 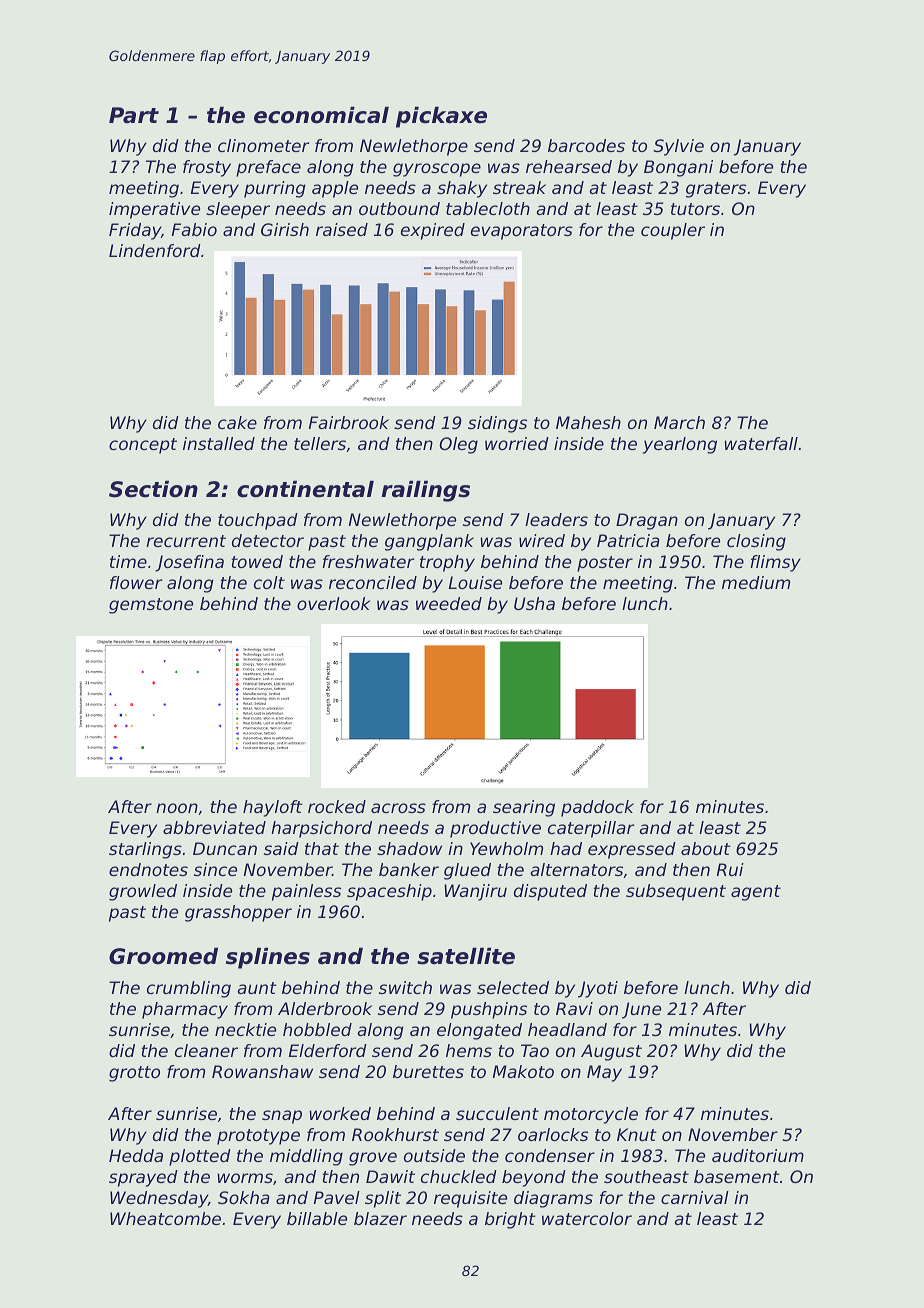 What do you see at coordinates (214, 827) in the page?
I see `abbreviated` at bounding box center [214, 827].
